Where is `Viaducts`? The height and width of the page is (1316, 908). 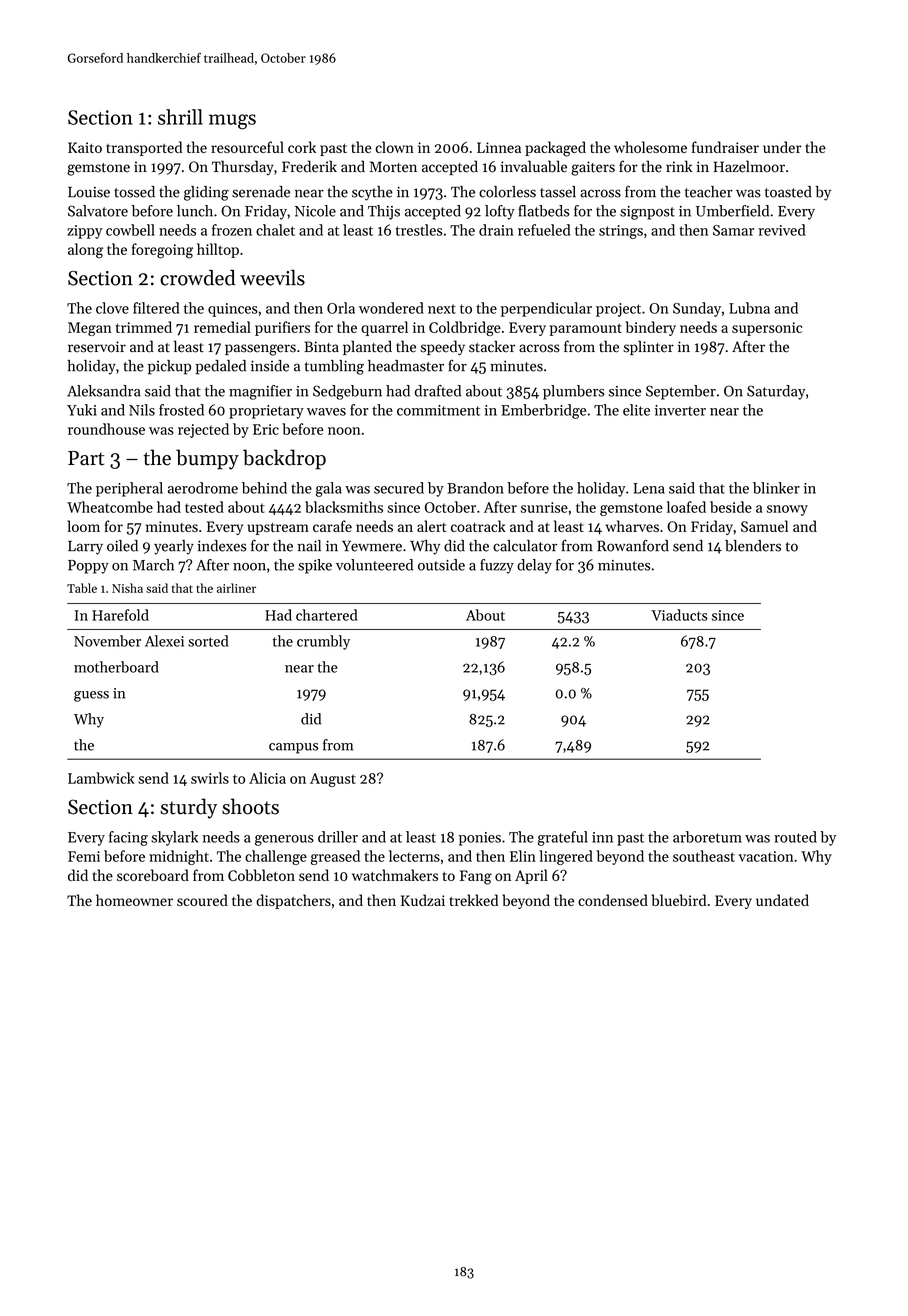
Viaducts is located at coordinates (679, 615).
